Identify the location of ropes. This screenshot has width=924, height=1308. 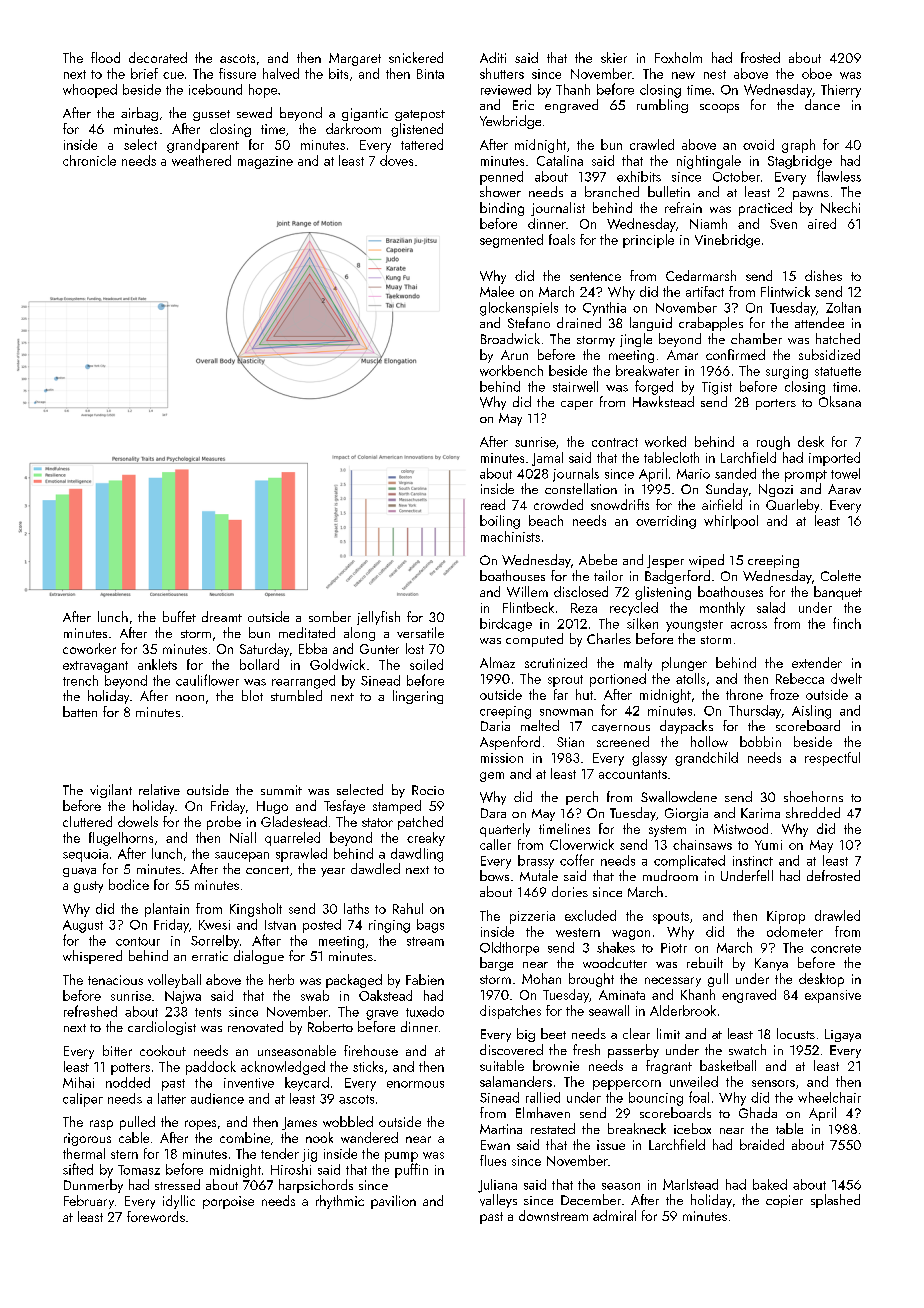
(200, 1125).
